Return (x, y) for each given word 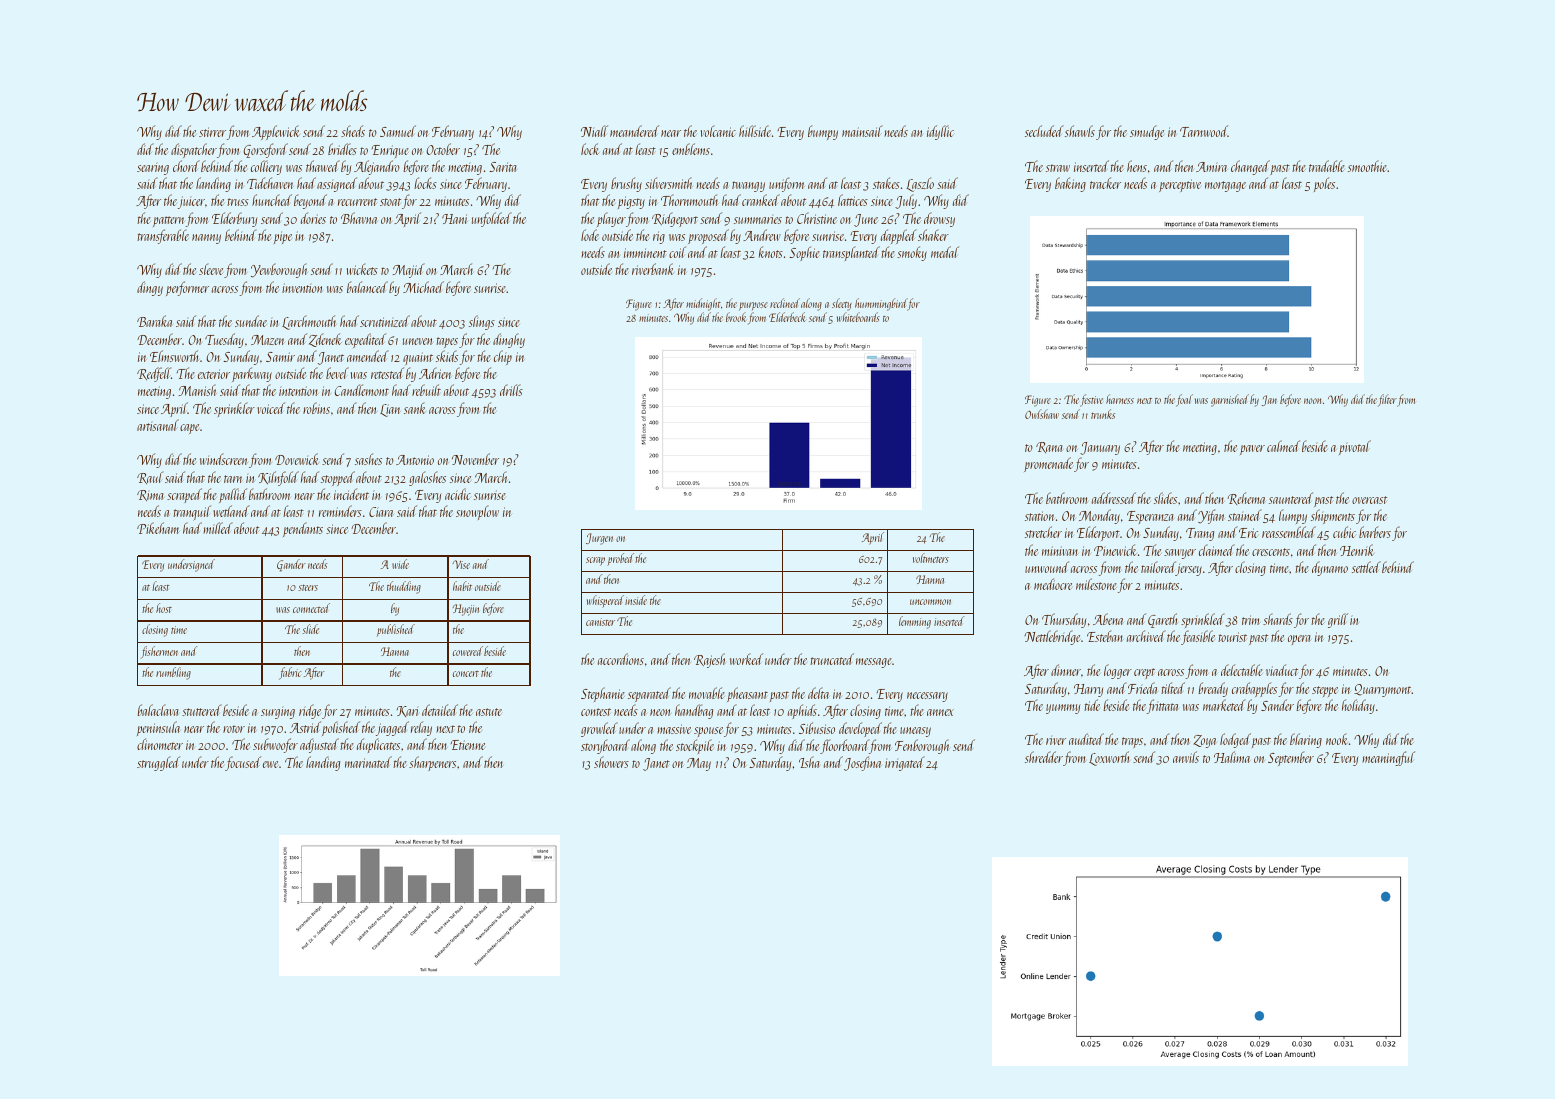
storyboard (605, 746)
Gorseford (265, 150)
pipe (283, 237)
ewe (270, 764)
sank (414, 408)
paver (1252, 450)
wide (400, 564)
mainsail (862, 131)
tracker (1105, 183)
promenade (1048, 464)
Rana (1049, 447)
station (1040, 516)
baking (1070, 184)
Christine (817, 218)
